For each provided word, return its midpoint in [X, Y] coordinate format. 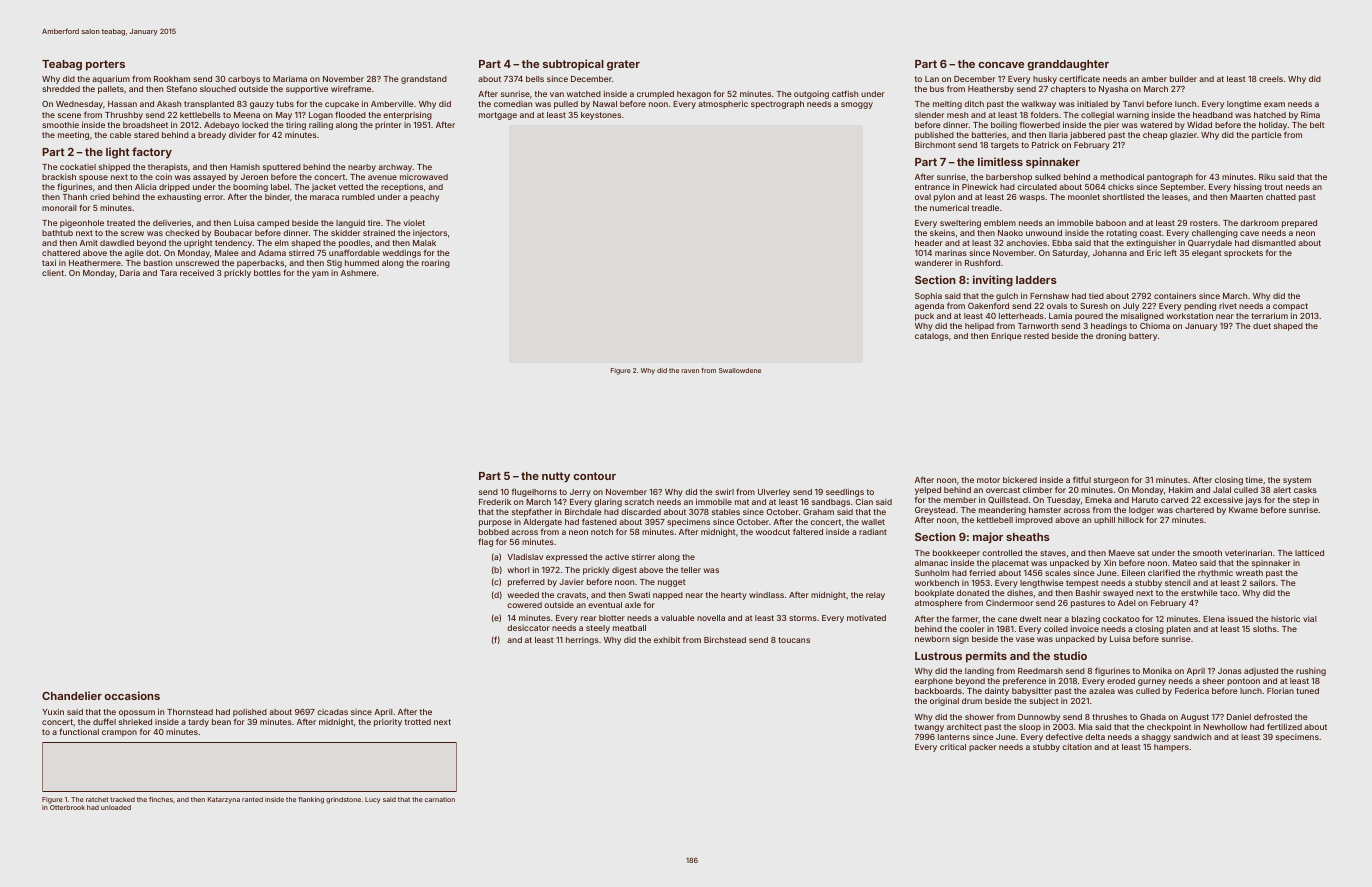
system [1297, 481]
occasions [132, 695]
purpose [495, 523]
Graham [818, 512]
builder [1183, 78]
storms [803, 618]
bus [937, 89]
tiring [296, 126]
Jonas [1230, 671]
